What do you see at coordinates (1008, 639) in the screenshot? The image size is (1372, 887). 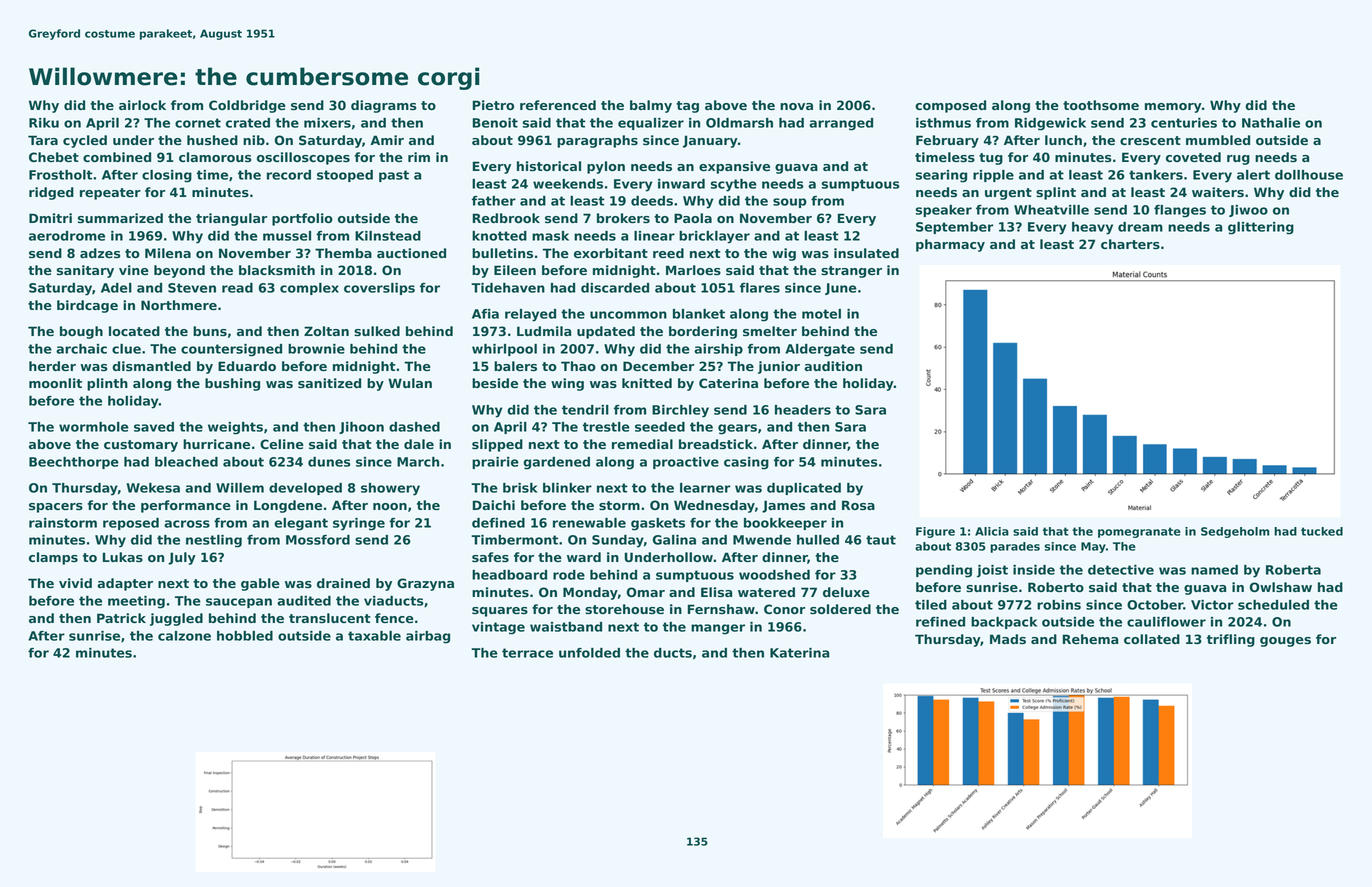 I see `Mads` at bounding box center [1008, 639].
